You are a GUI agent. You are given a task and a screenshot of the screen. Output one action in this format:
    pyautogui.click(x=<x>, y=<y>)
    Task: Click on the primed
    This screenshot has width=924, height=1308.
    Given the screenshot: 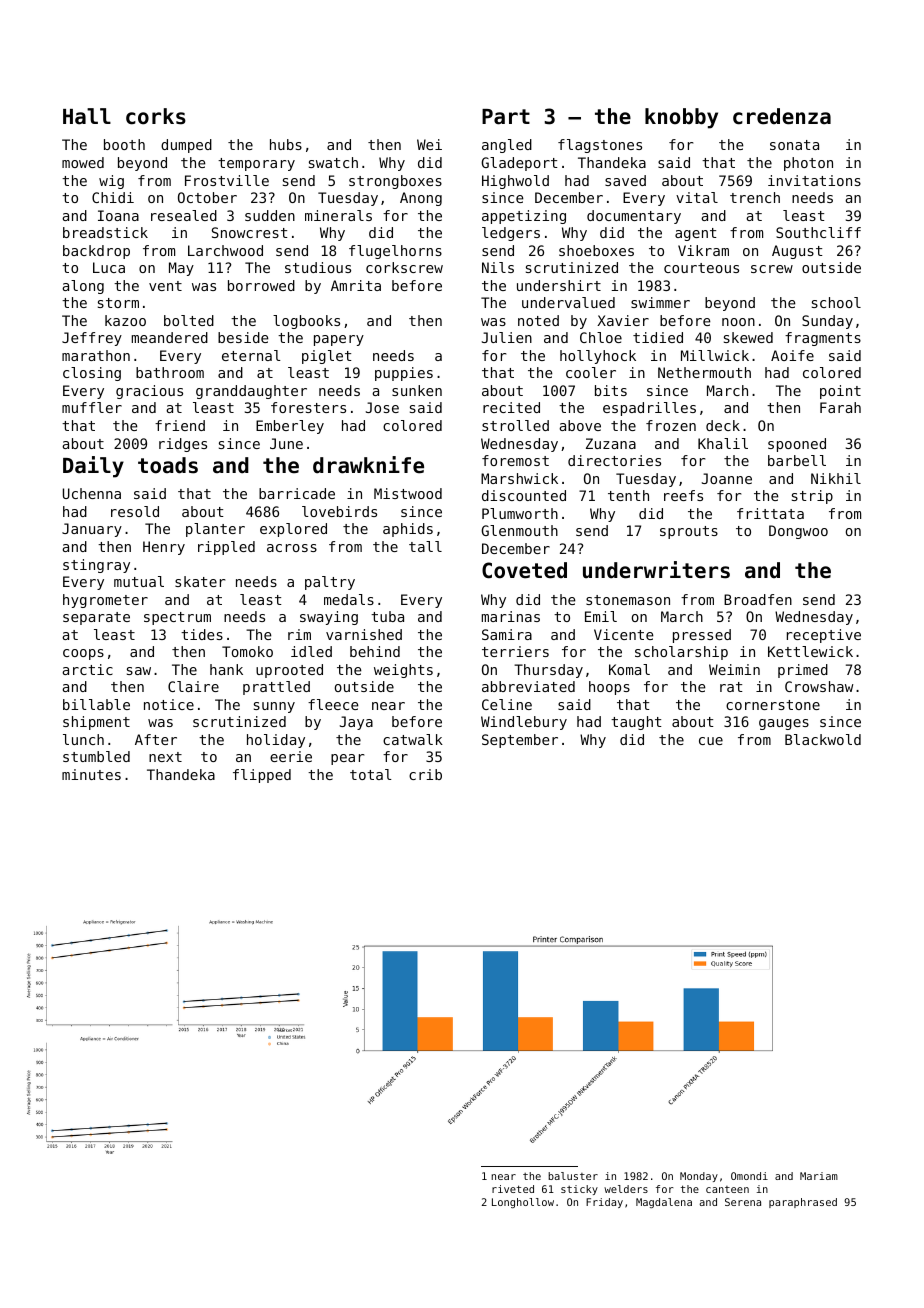 What is the action you would take?
    pyautogui.click(x=803, y=671)
